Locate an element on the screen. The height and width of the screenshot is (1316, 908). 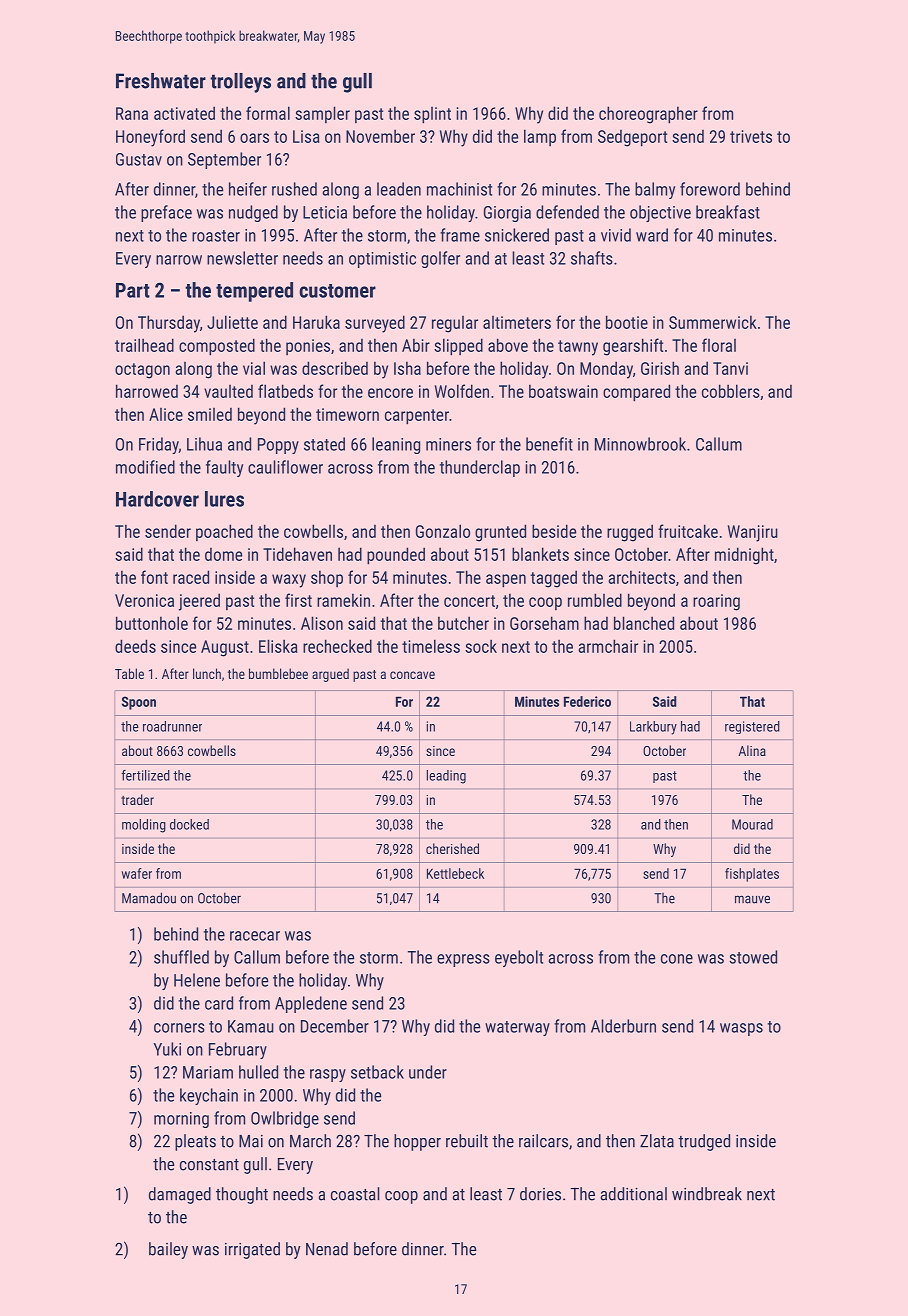
Gonzalo is located at coordinates (443, 531).
